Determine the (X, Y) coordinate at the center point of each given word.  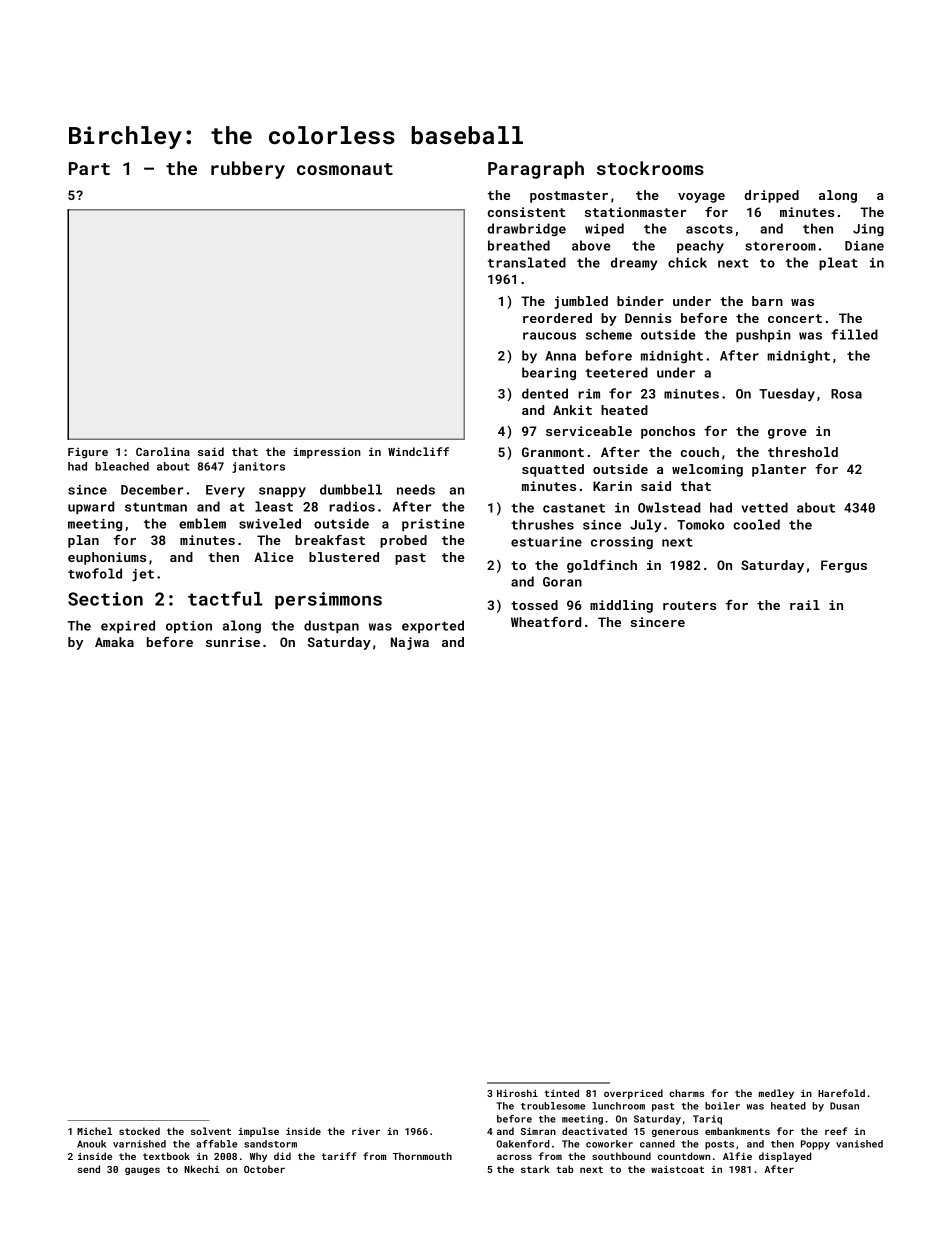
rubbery (248, 170)
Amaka (114, 642)
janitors (258, 467)
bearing (549, 373)
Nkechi (201, 1169)
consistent (527, 212)
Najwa (410, 643)
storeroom (780, 246)
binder (640, 301)
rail (805, 605)
